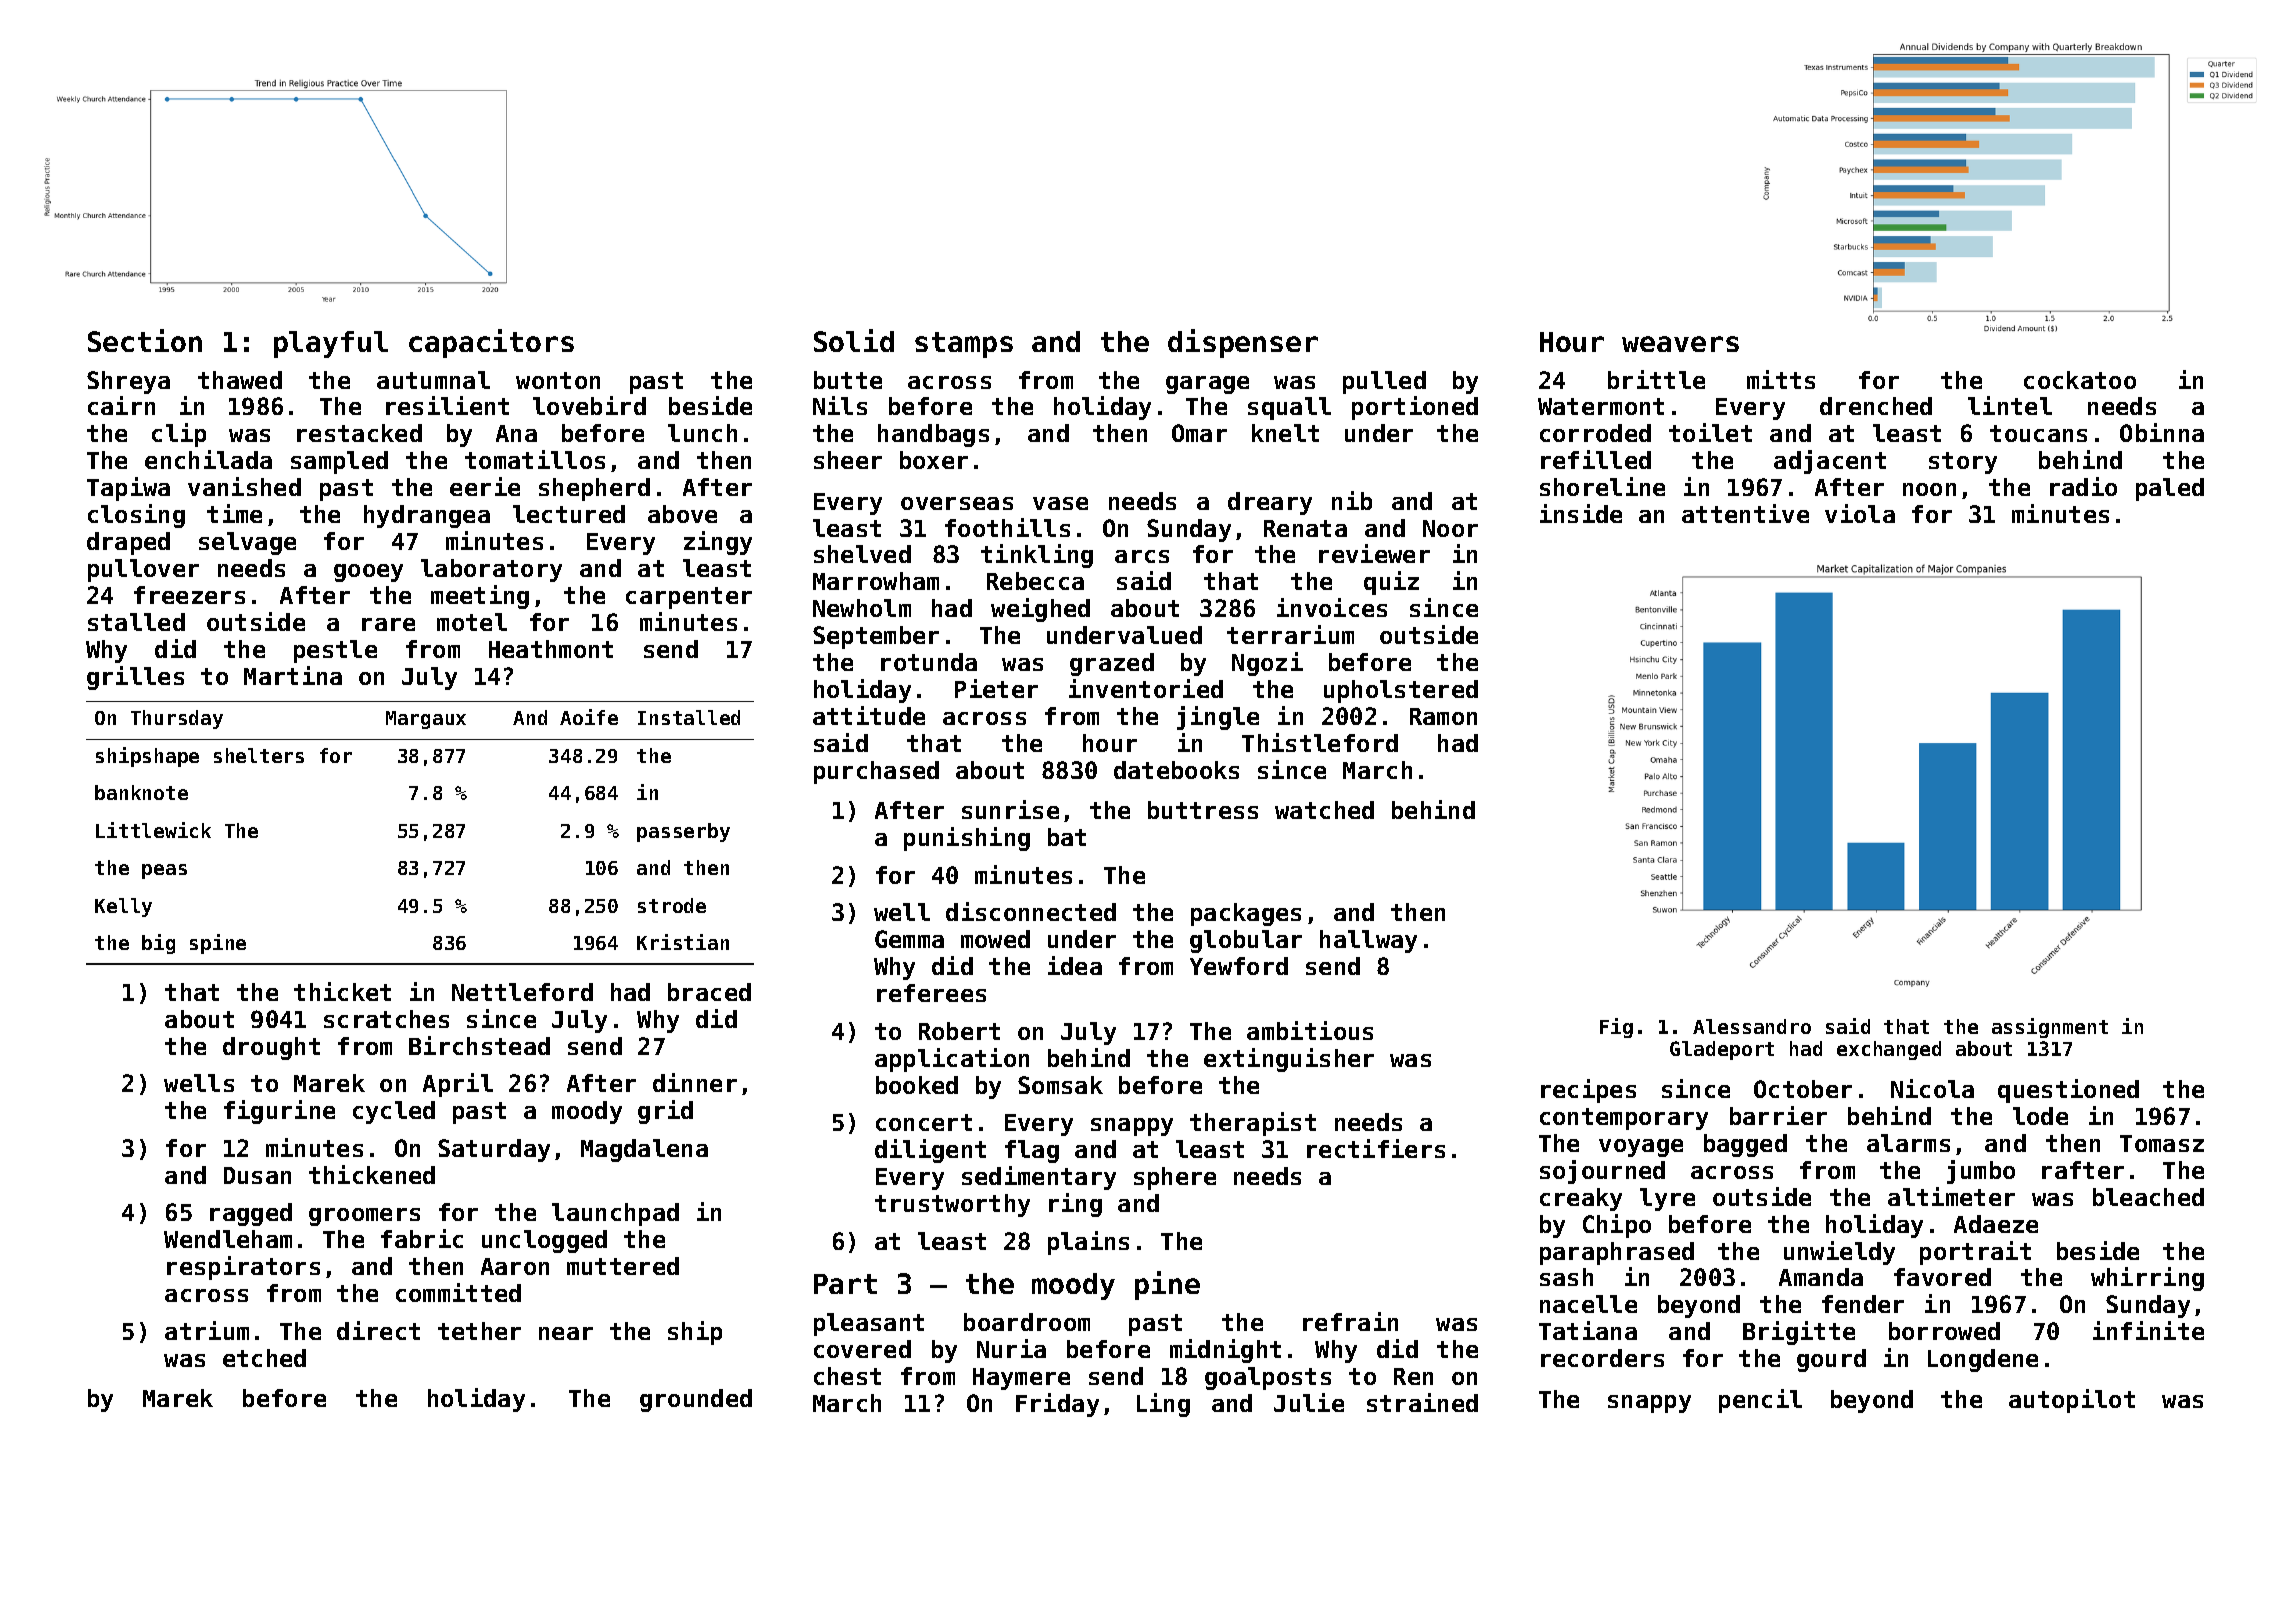 Image resolution: width=2292 pixels, height=1620 pixels. I want to click on strode, so click(672, 905).
